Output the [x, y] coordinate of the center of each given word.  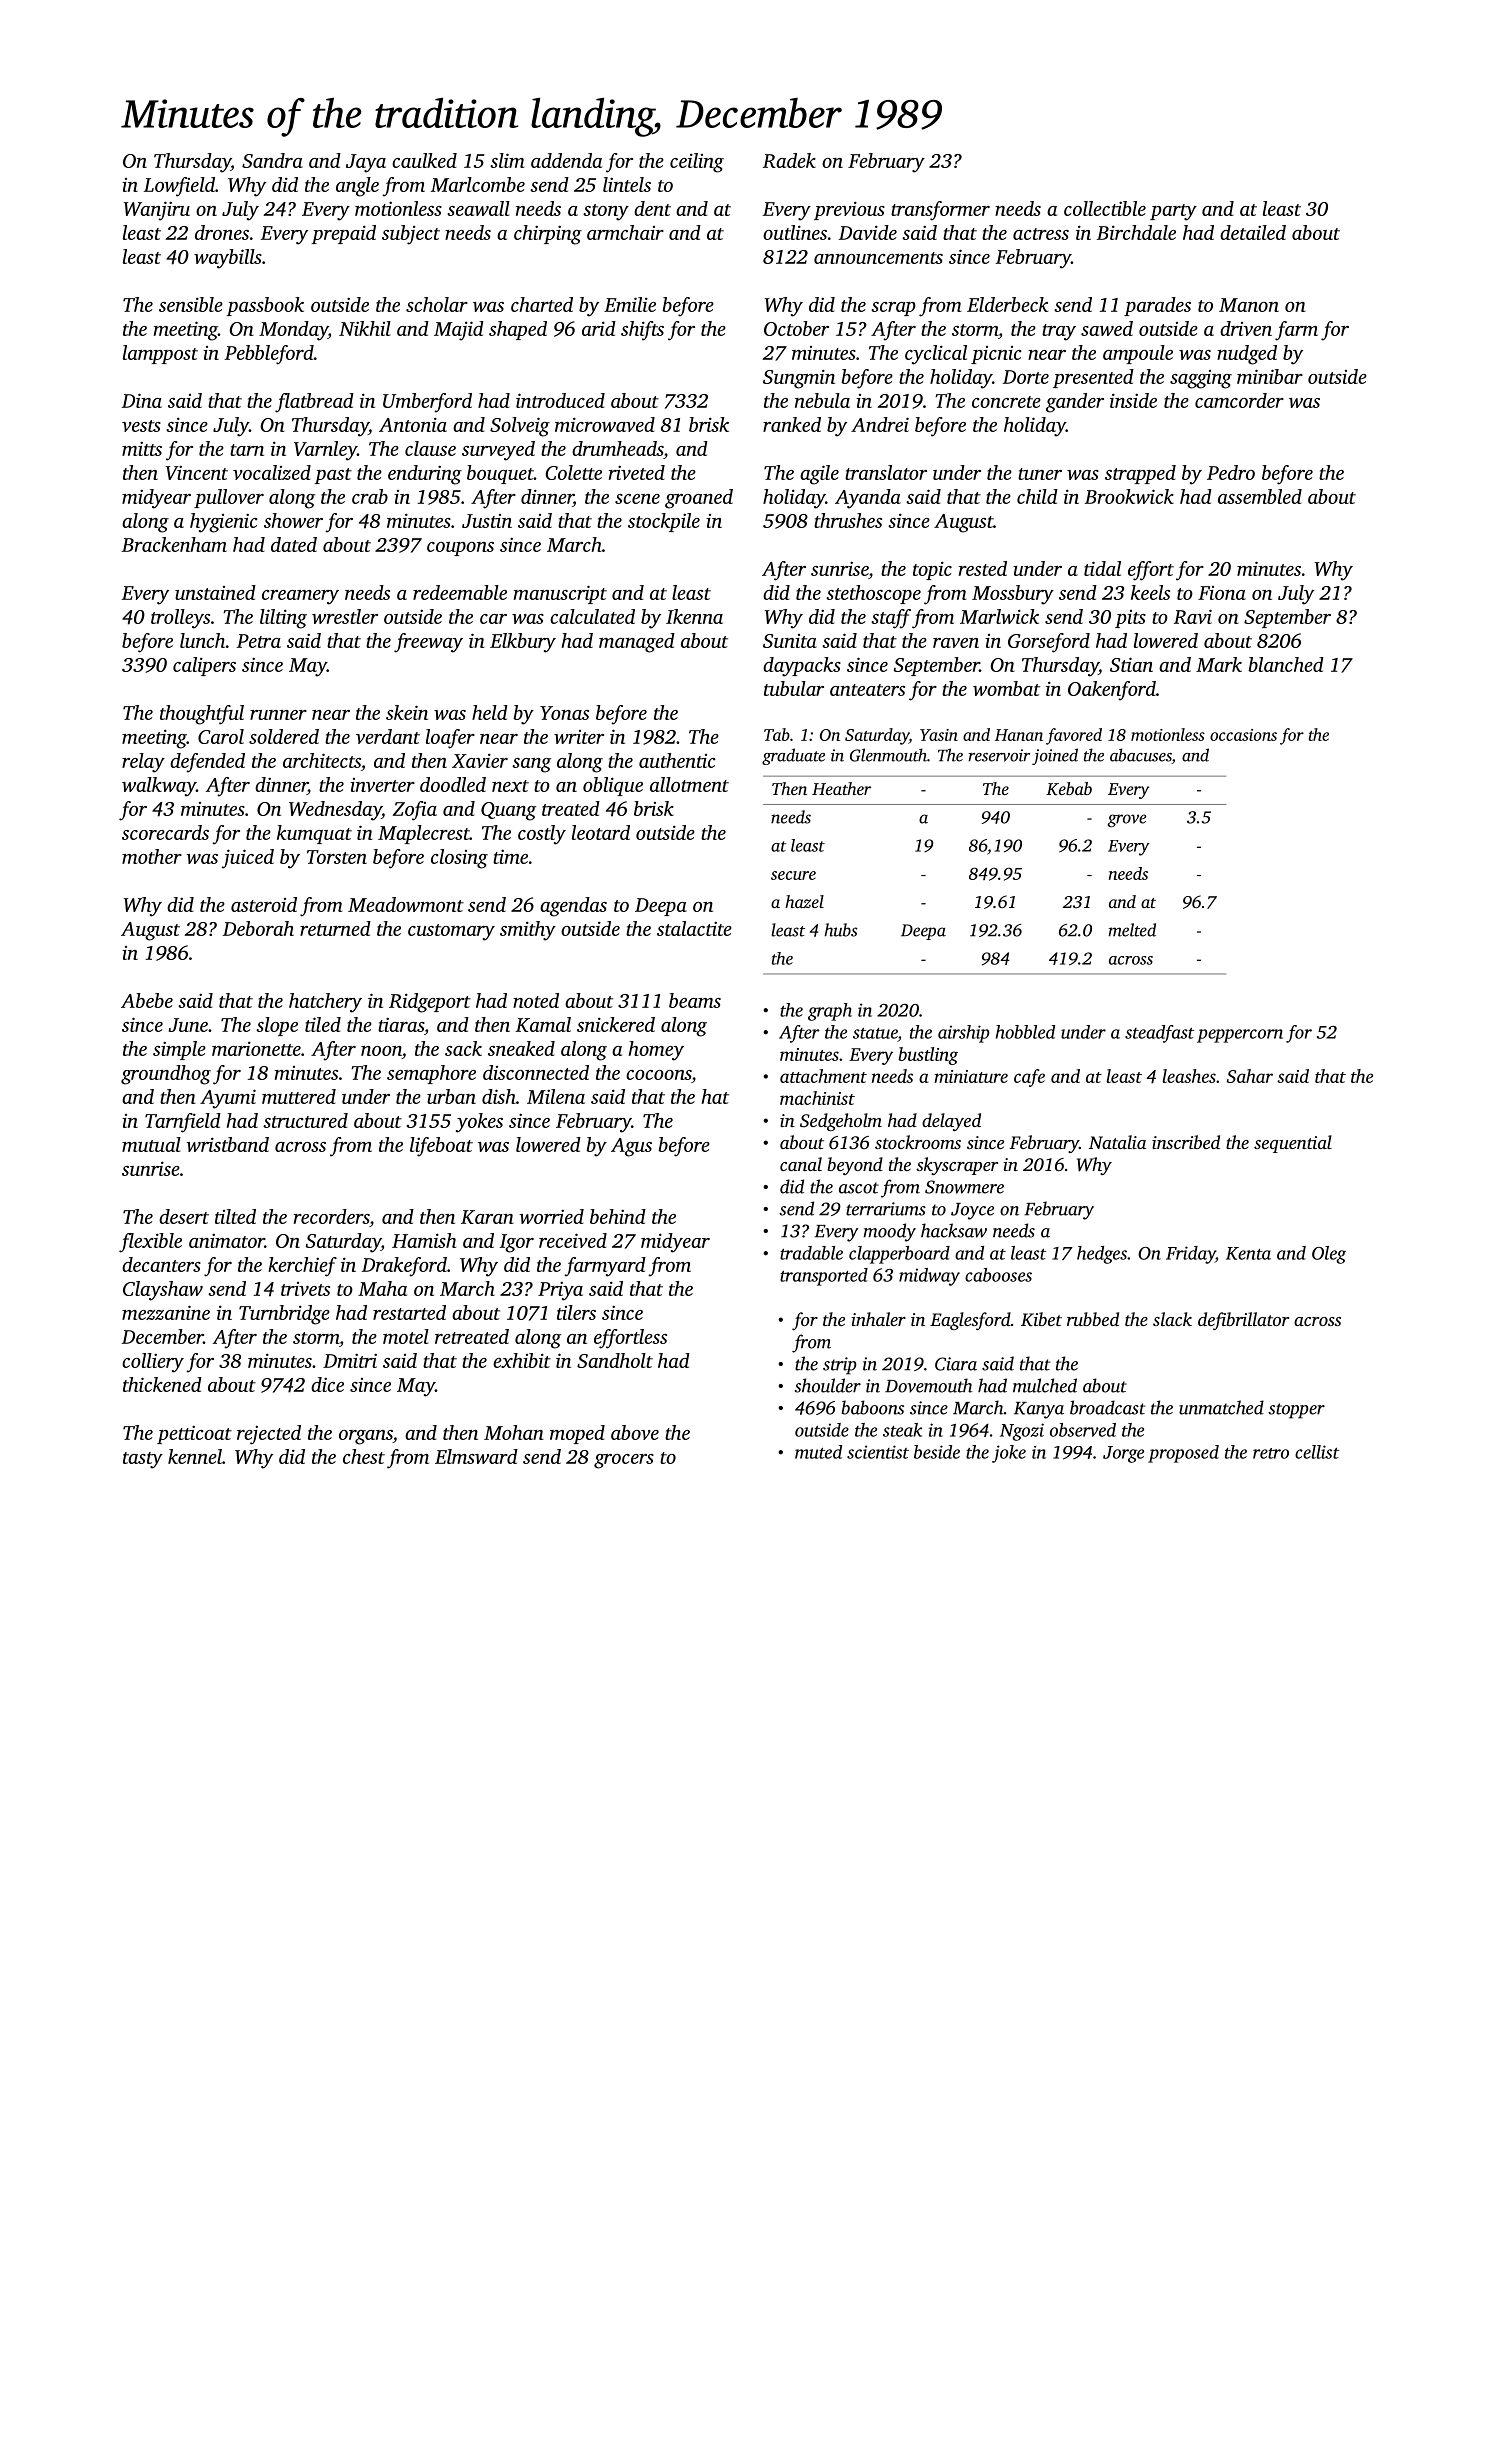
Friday [1190, 1255]
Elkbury [523, 643]
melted [1132, 930]
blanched [1286, 664]
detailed [1253, 232]
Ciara [956, 1364]
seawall [478, 208]
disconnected [536, 1072]
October [796, 328]
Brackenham [174, 544]
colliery [153, 1363]
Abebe [147, 1000]
